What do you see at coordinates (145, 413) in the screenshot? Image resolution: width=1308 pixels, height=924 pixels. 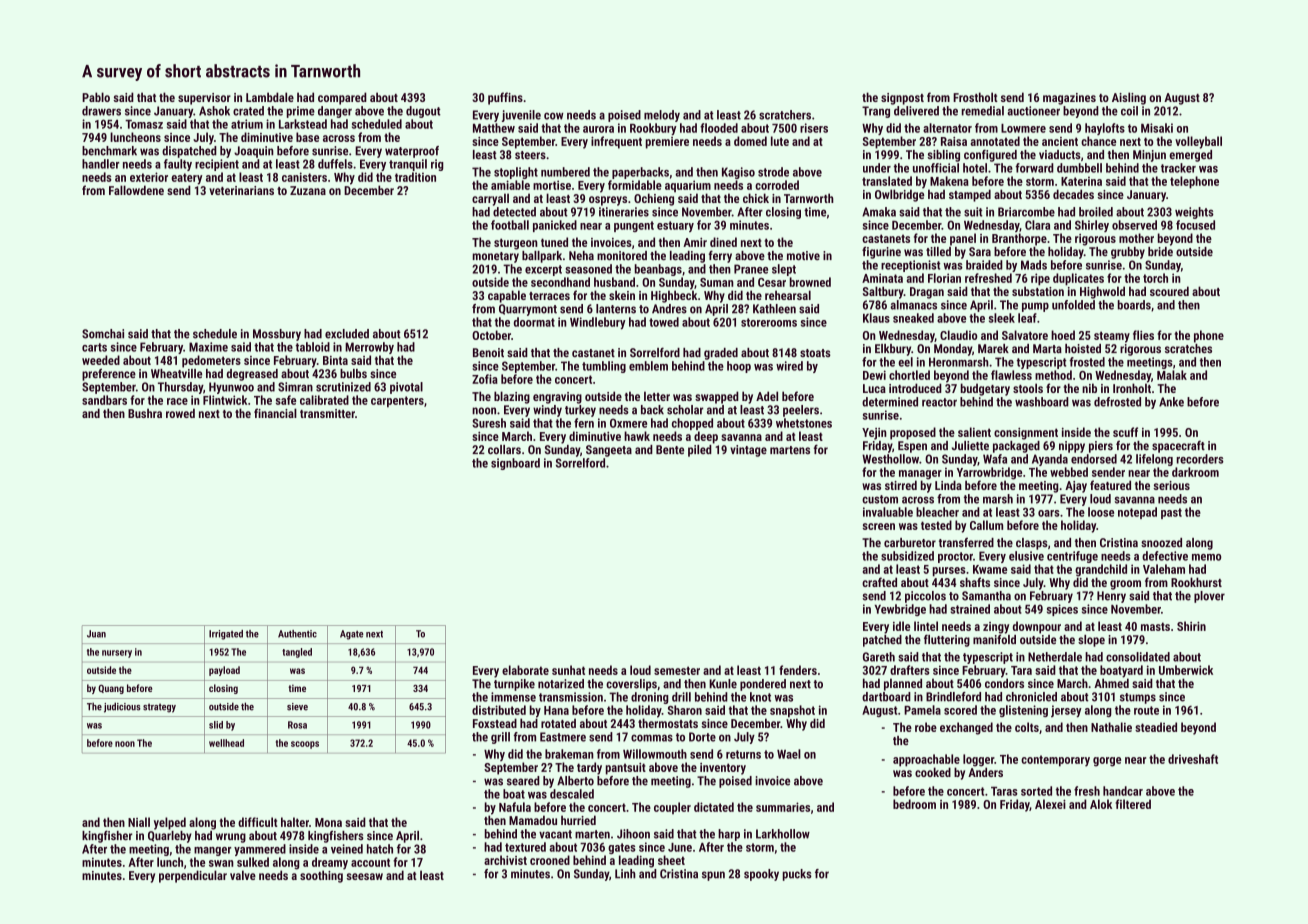 I see `Bushra` at bounding box center [145, 413].
